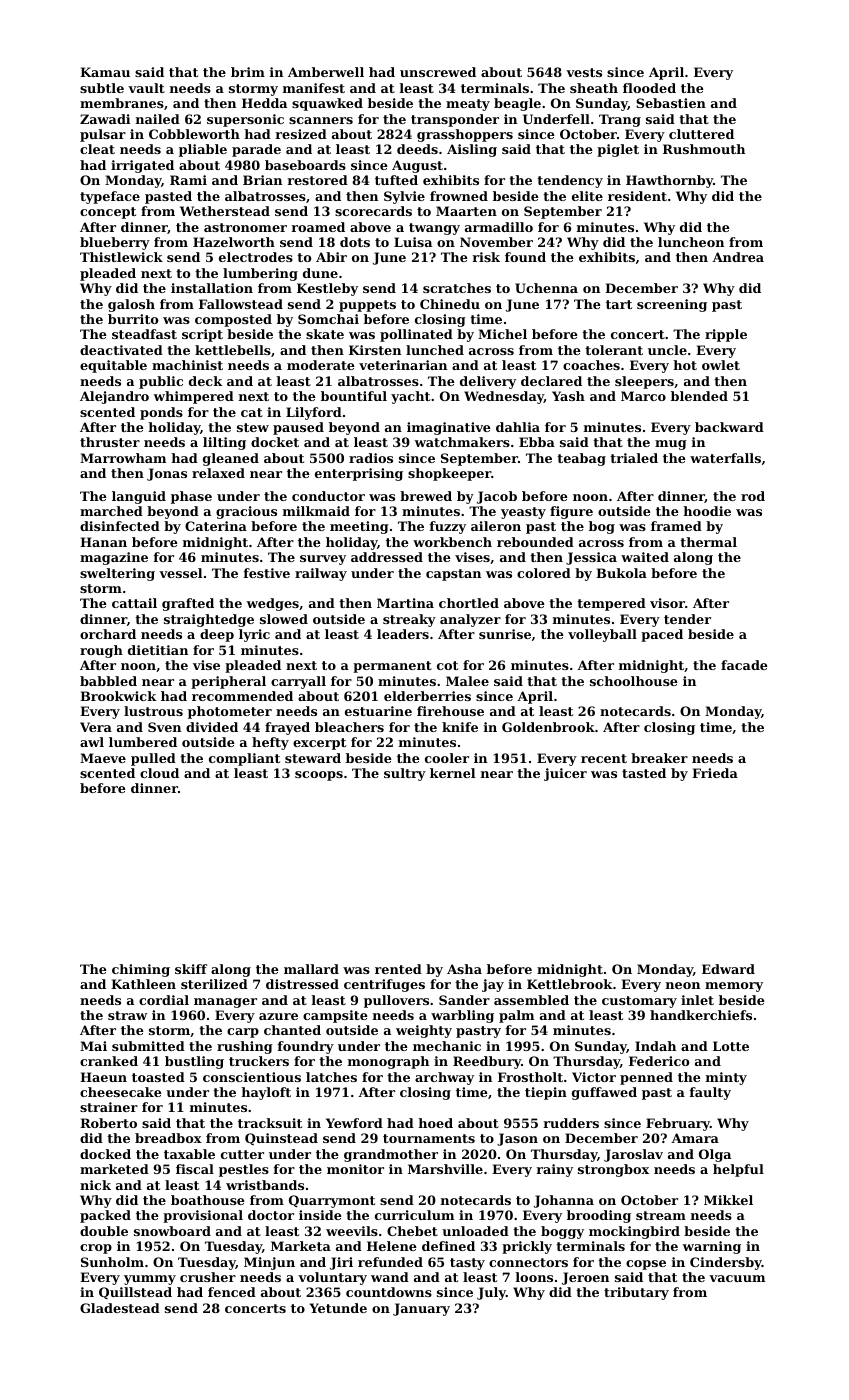 This screenshot has width=849, height=1400. What do you see at coordinates (649, 88) in the screenshot?
I see `flooded` at bounding box center [649, 88].
